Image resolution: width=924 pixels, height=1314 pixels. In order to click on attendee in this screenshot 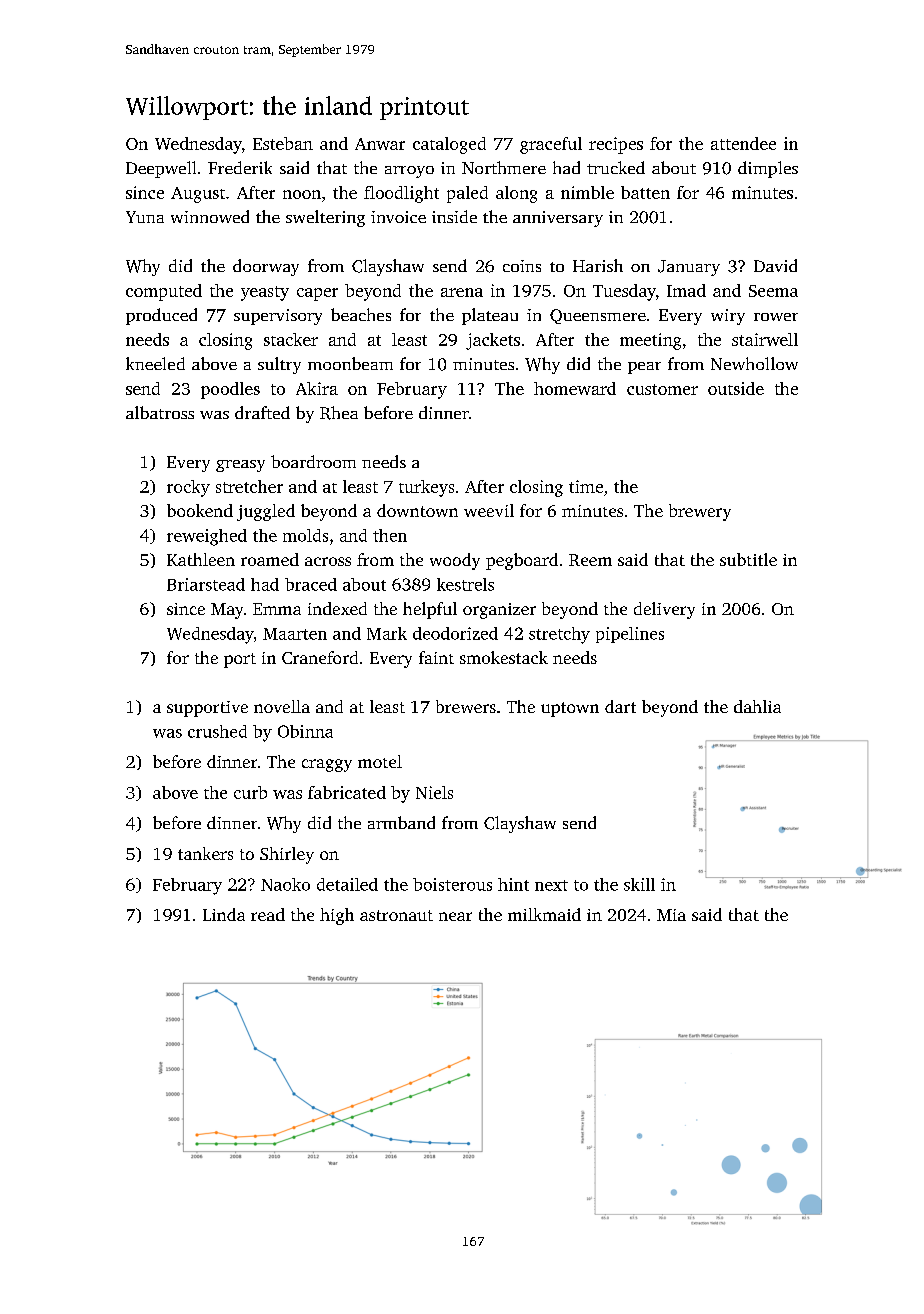, I will do `click(743, 143)`.
